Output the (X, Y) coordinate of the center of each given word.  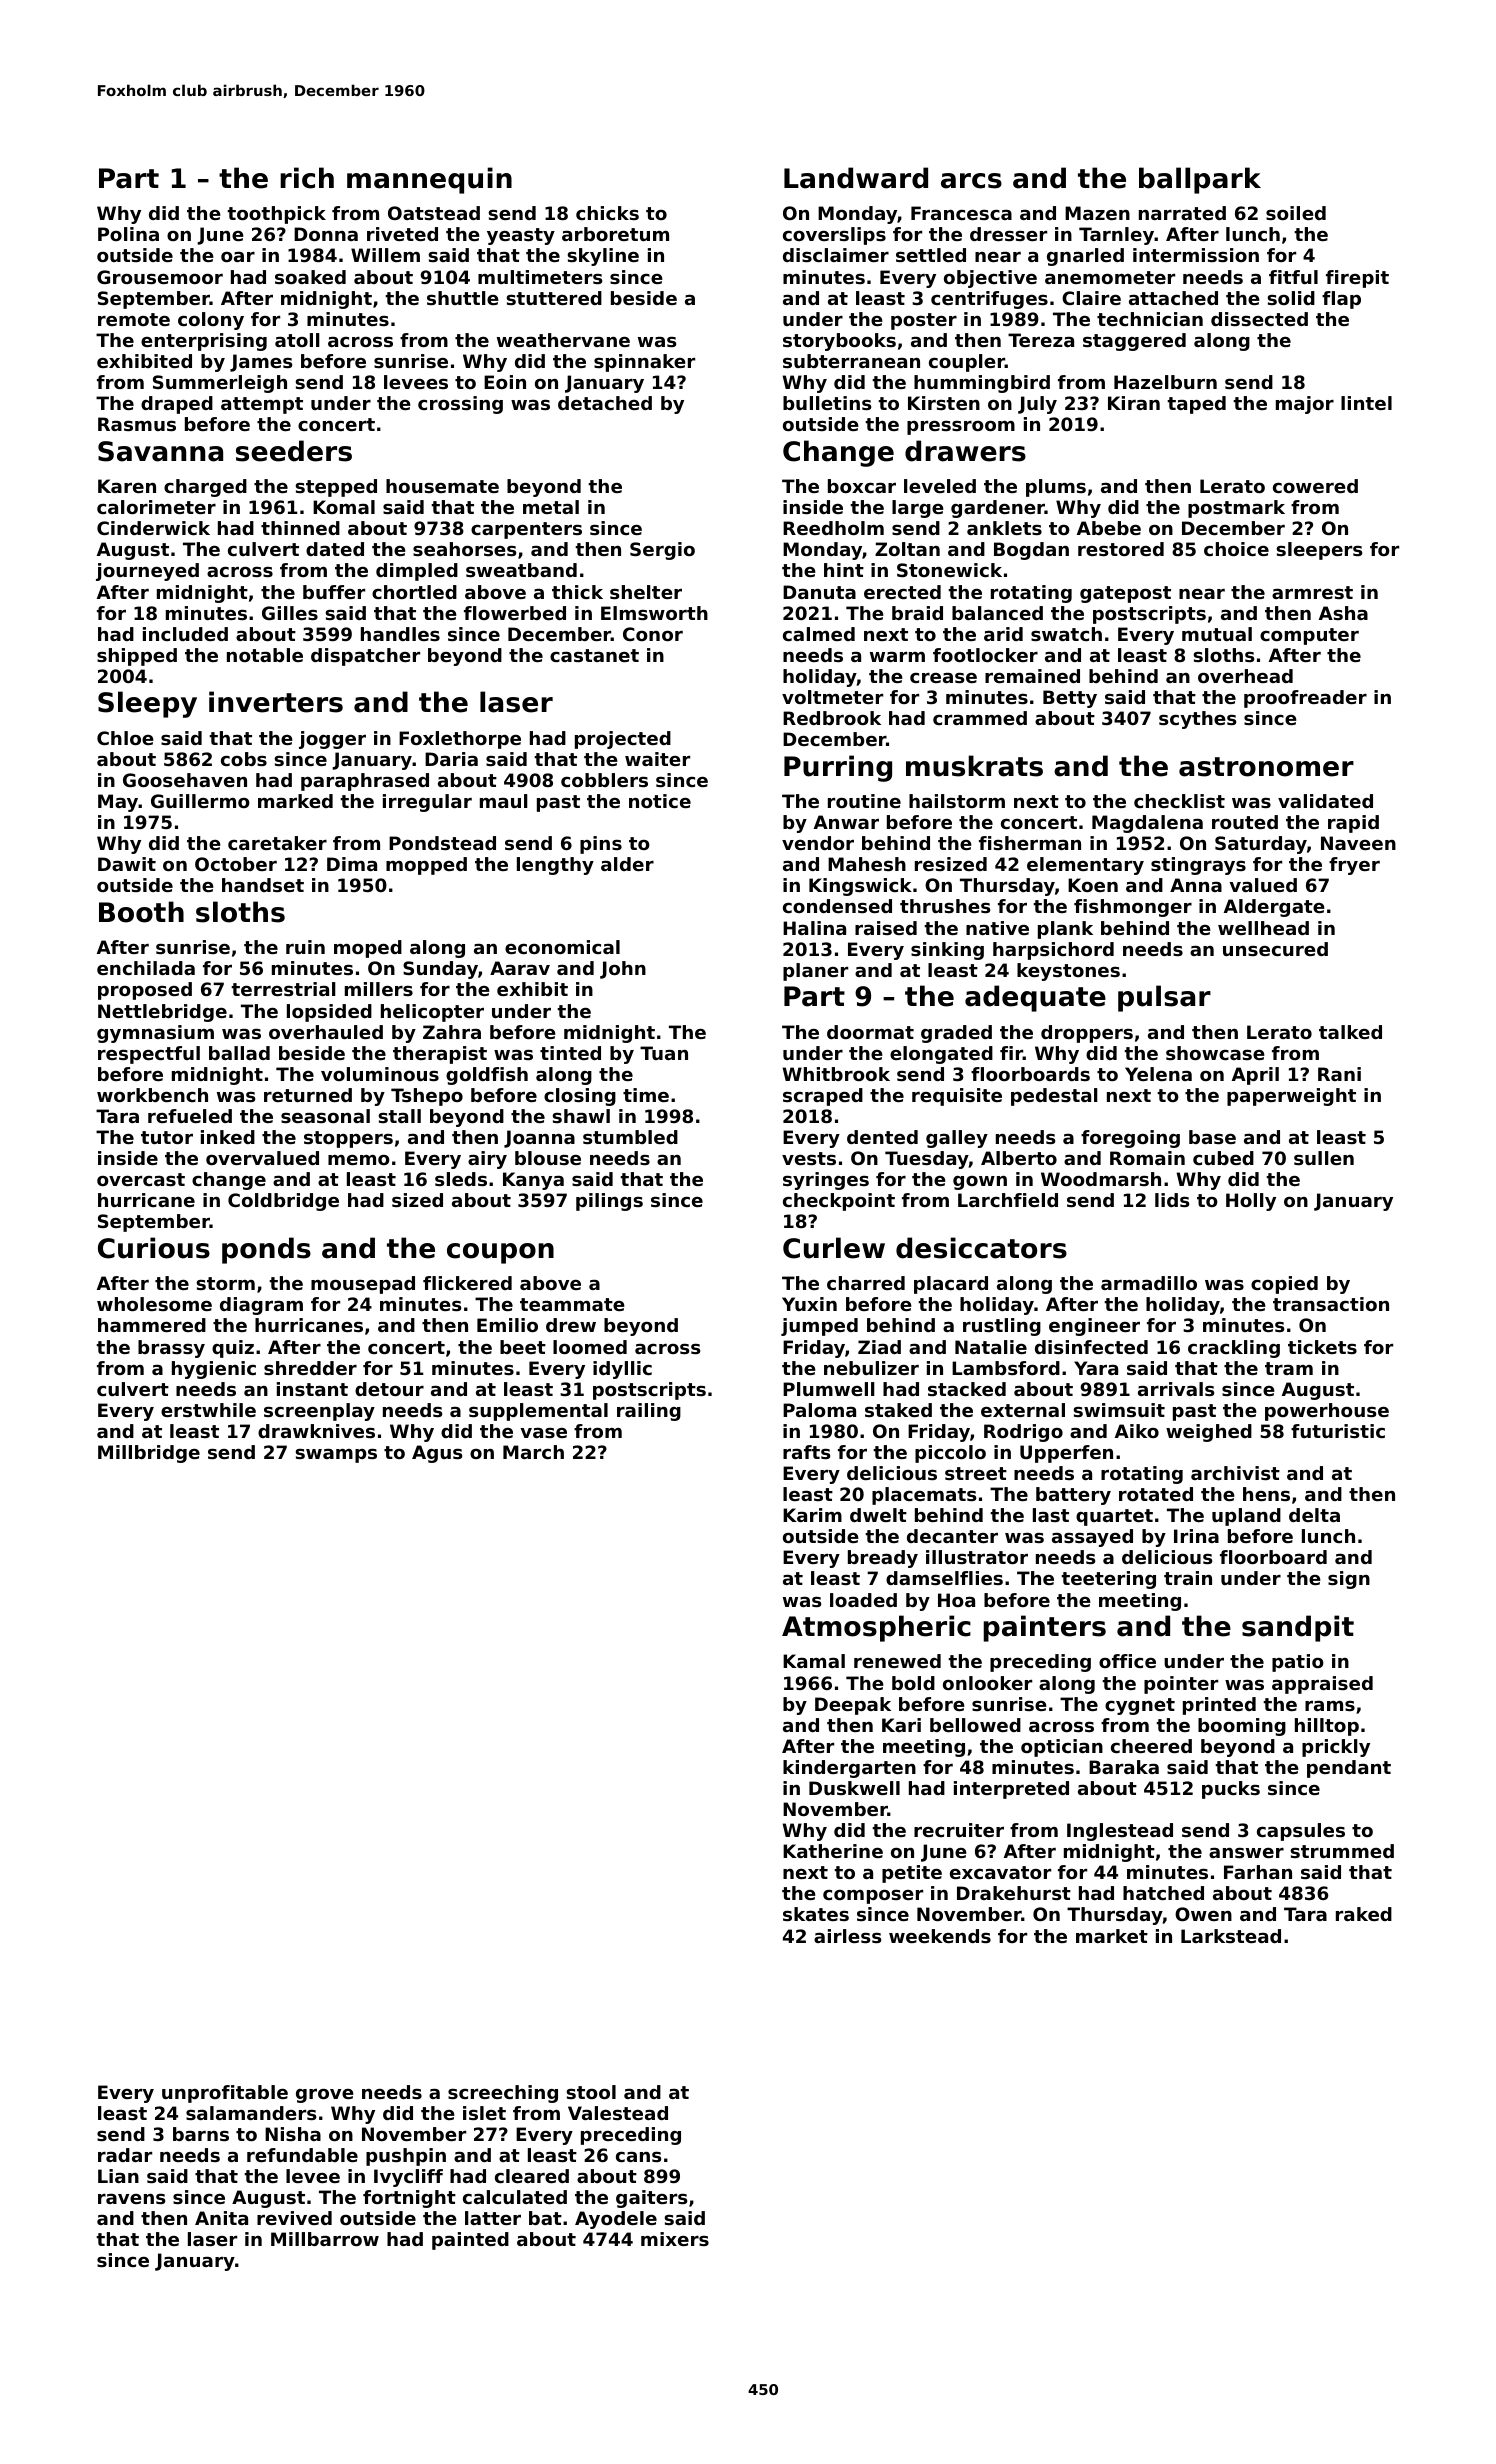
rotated (1156, 1494)
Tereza (1041, 340)
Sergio (662, 551)
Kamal (814, 1661)
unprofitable (225, 2094)
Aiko (1137, 1431)
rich (307, 178)
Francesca (961, 213)
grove (325, 2096)
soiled (1296, 213)
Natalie (991, 1347)
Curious (154, 1248)
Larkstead (1231, 1936)
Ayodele (616, 2220)
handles (400, 634)
